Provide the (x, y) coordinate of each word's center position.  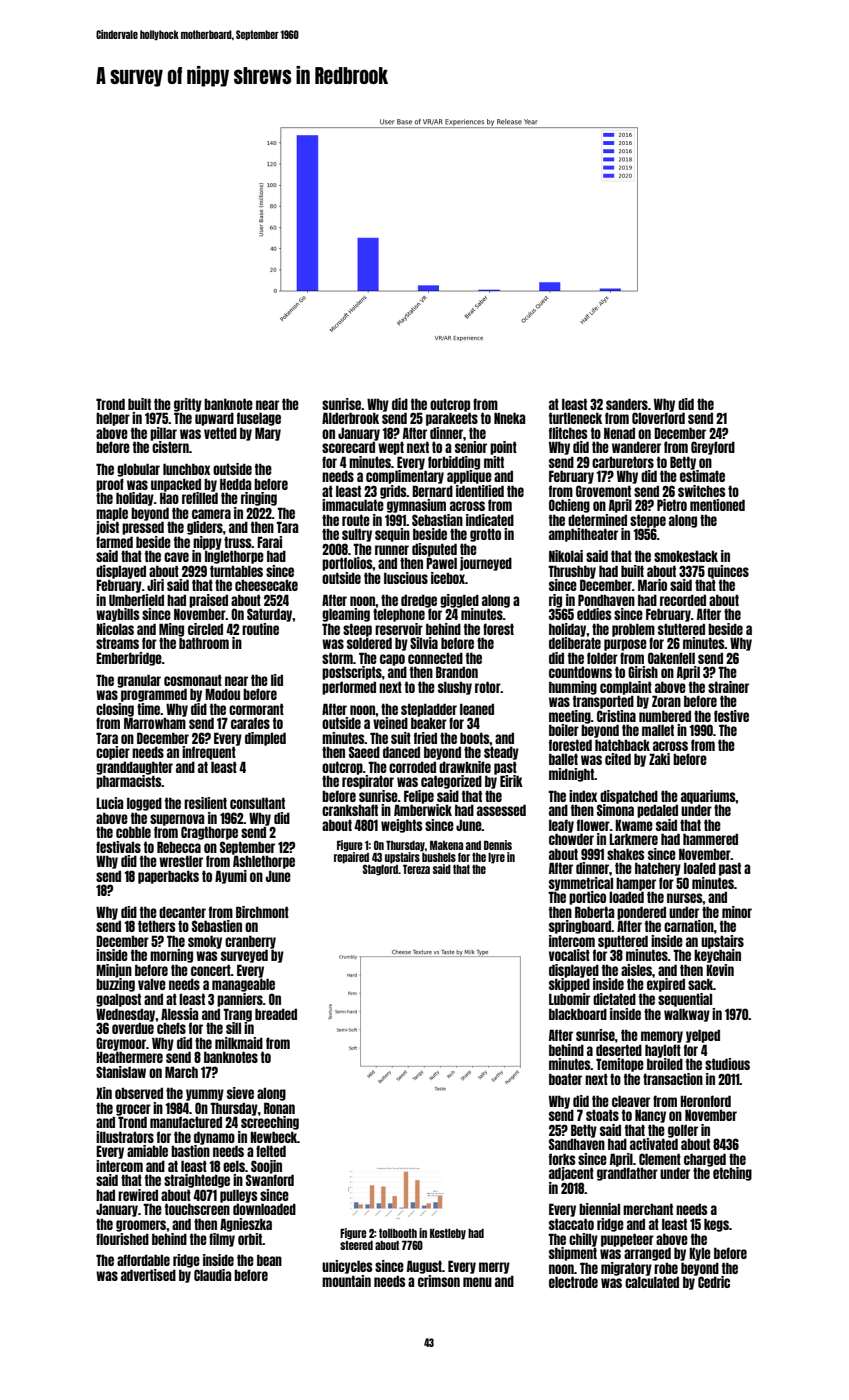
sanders (627, 404)
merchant (648, 1209)
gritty (188, 405)
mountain (346, 1281)
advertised (148, 1275)
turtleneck (575, 418)
